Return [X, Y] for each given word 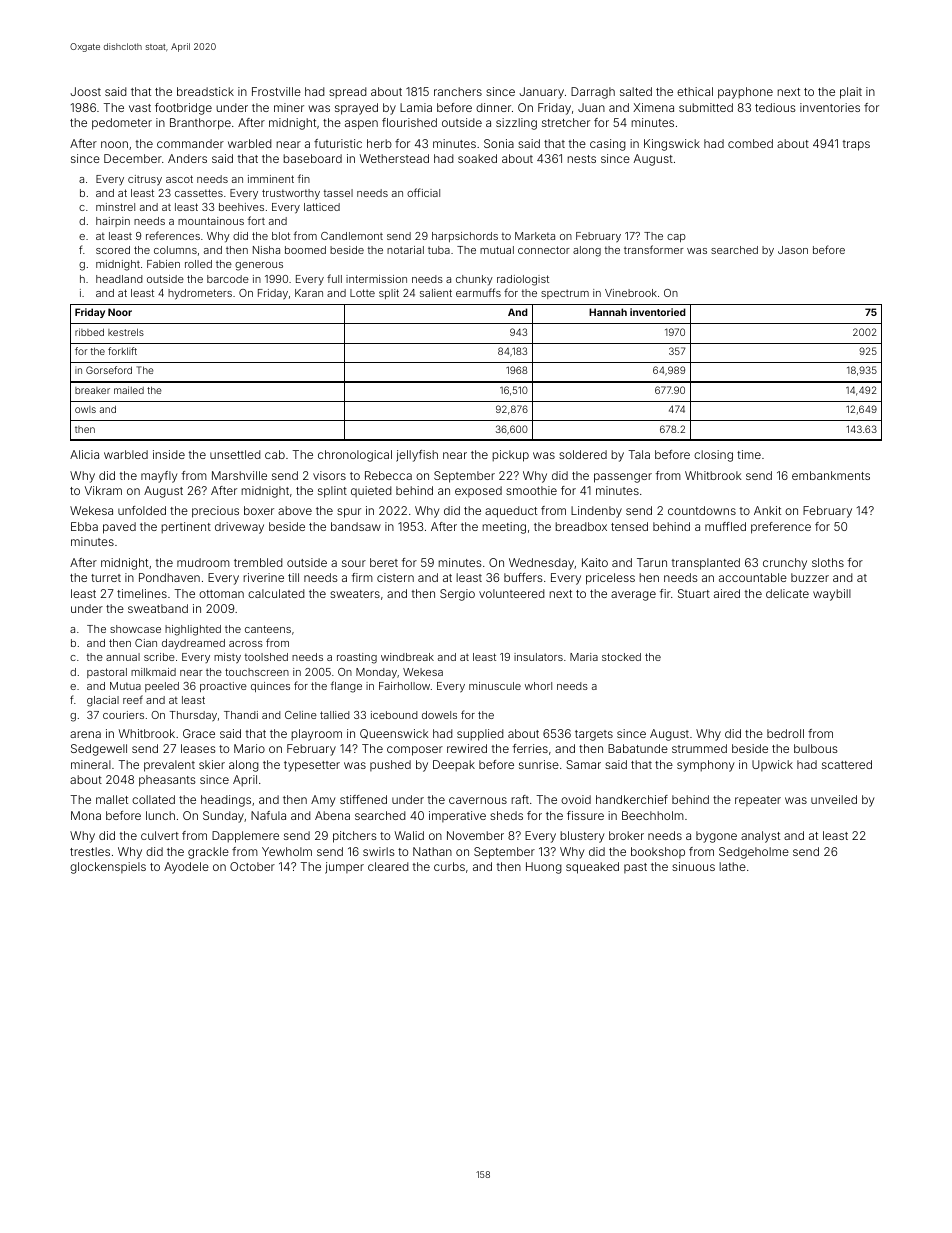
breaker [92, 390]
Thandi [241, 715]
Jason [793, 250]
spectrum [565, 294]
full [334, 278]
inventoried [658, 312]
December [133, 158]
